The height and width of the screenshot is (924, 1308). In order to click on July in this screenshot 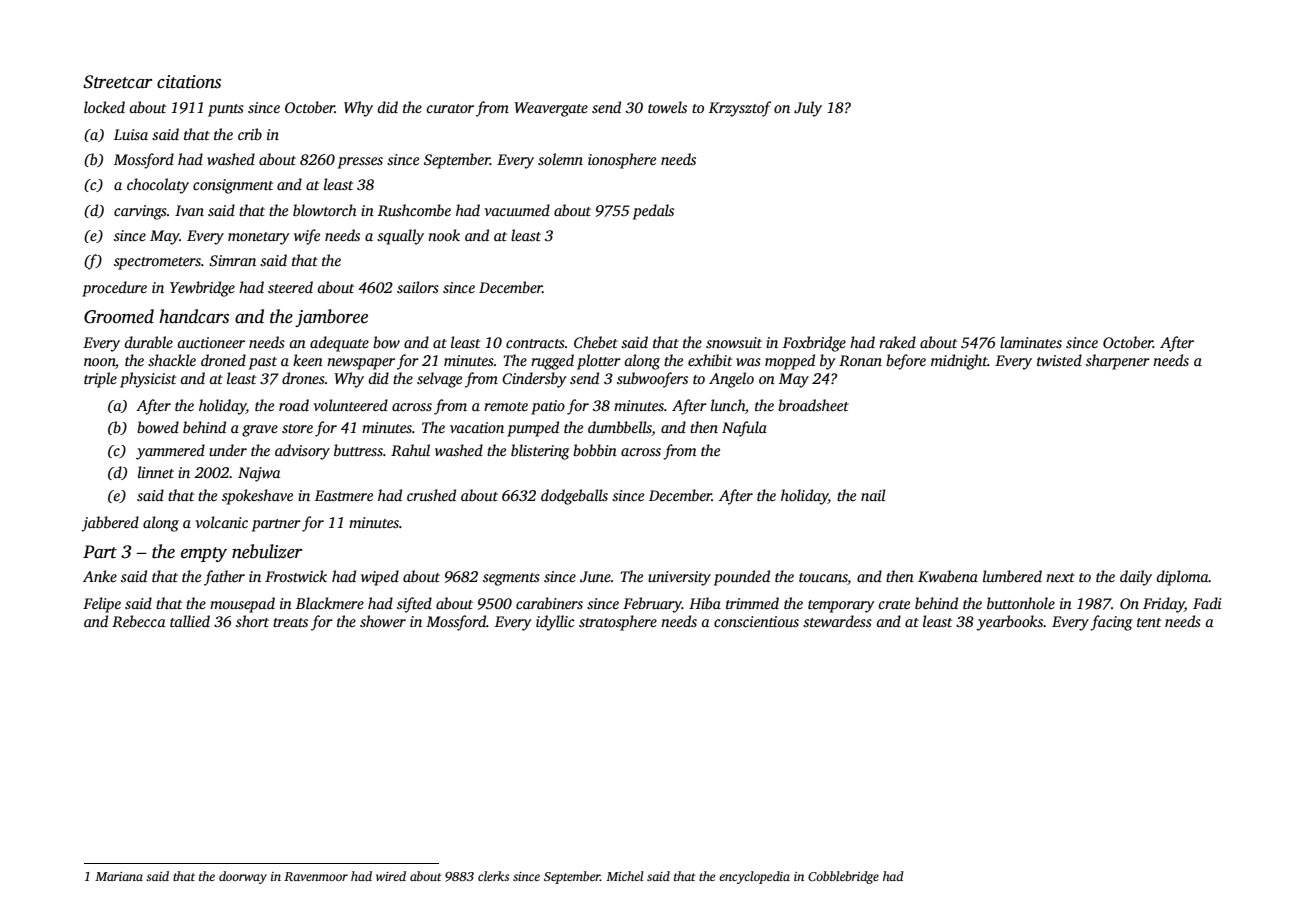, I will do `click(808, 109)`.
